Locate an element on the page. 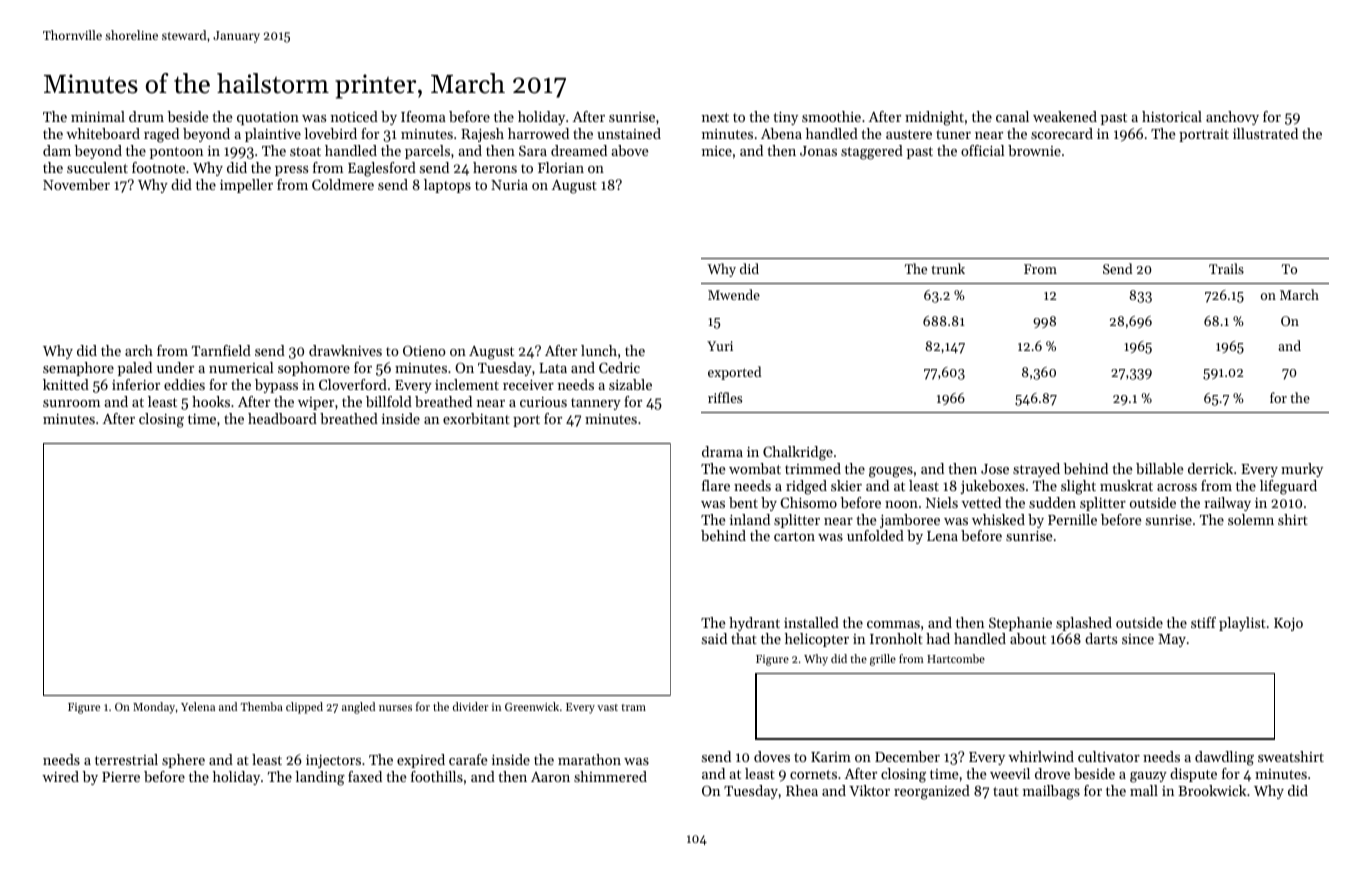 This page has width=1372, height=887. next is located at coordinates (715, 117).
